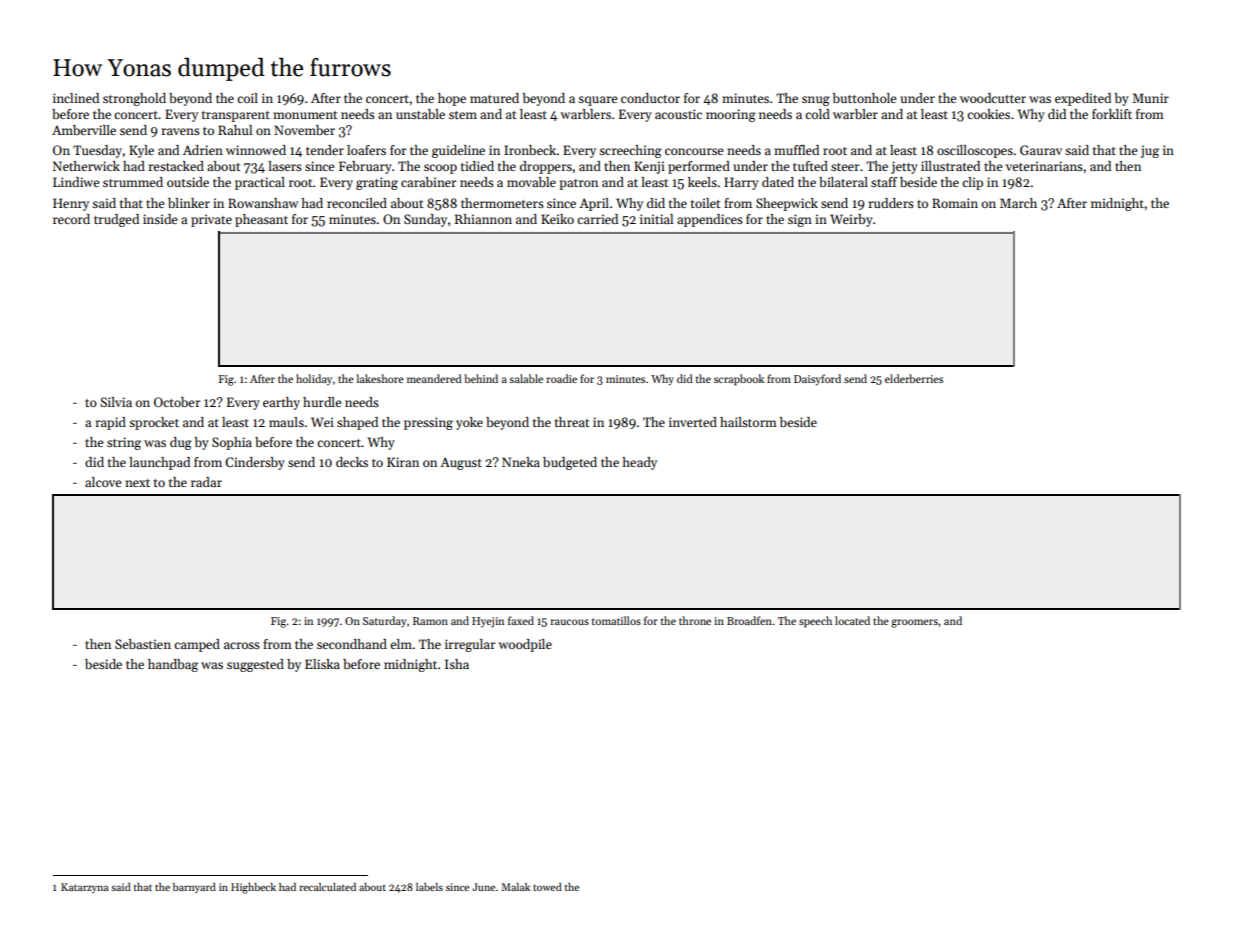  I want to click on Daisyford, so click(817, 380).
